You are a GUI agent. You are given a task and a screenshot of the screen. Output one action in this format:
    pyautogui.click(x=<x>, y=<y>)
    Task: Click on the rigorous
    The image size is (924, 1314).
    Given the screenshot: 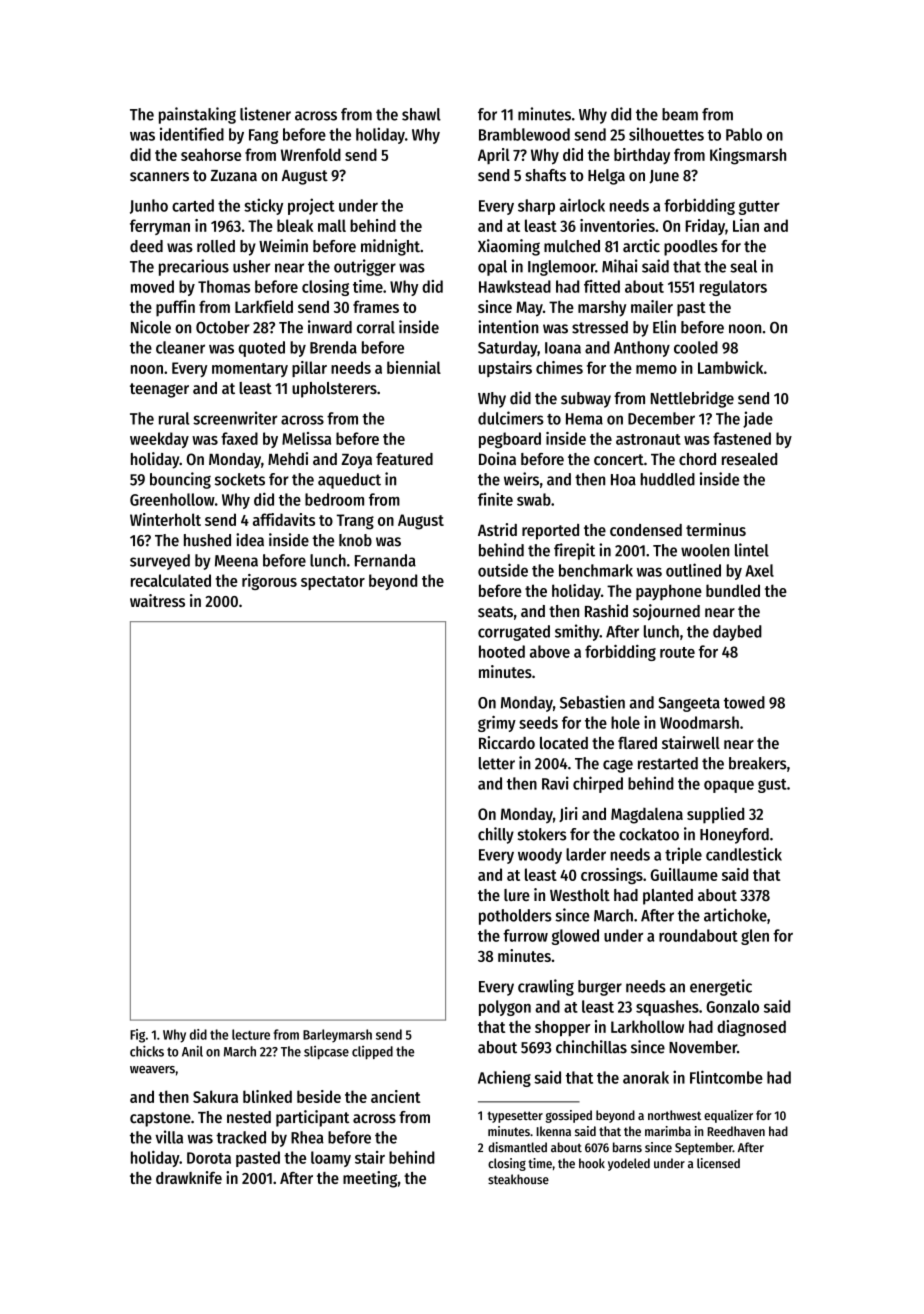 What is the action you would take?
    pyautogui.click(x=269, y=582)
